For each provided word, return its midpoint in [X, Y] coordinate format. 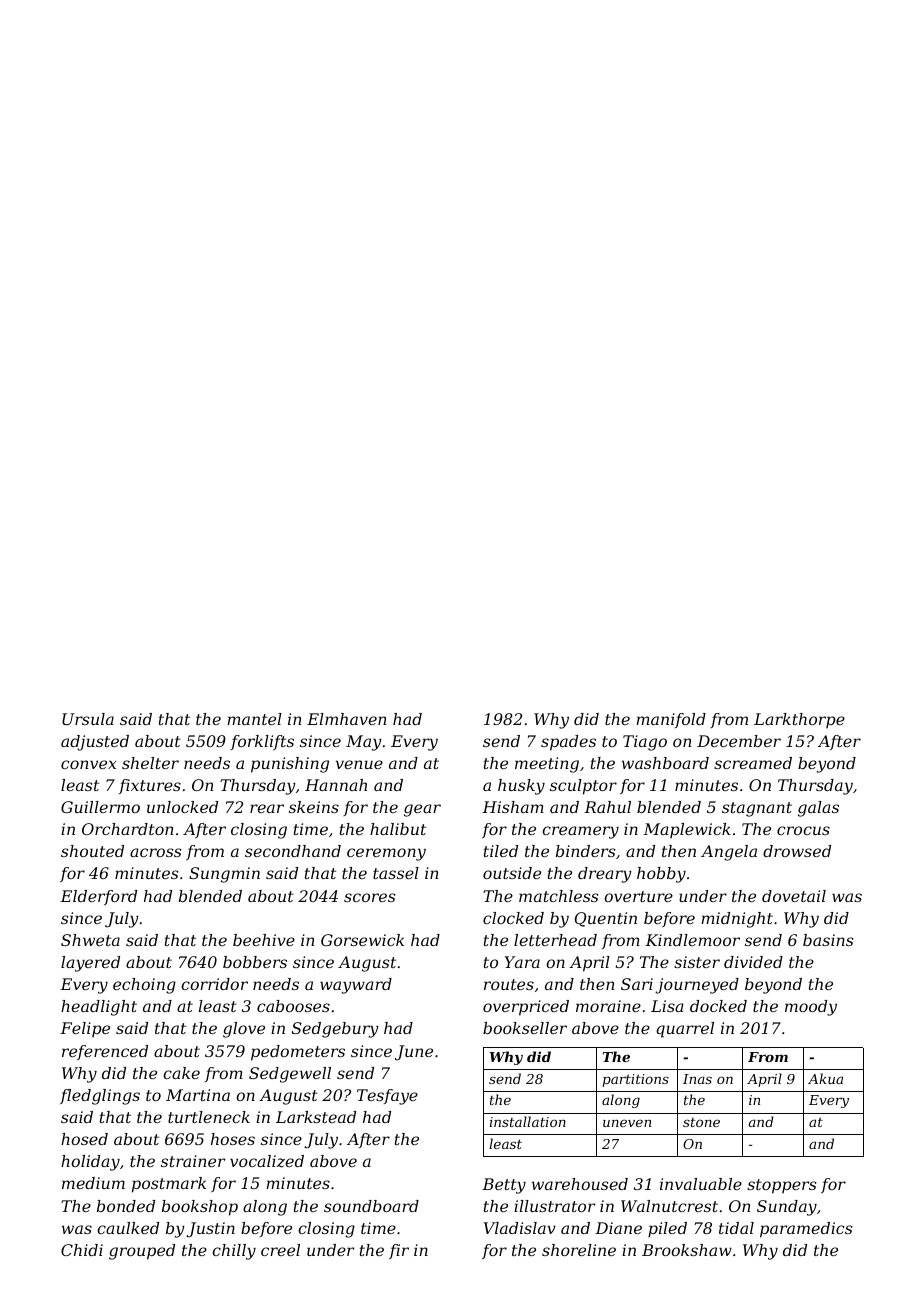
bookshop [200, 1208]
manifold [671, 720]
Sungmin [224, 875]
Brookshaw [687, 1250]
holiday [90, 1163]
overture [638, 896]
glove [244, 1030]
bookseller [525, 1028]
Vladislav [520, 1228]
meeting [547, 765]
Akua [825, 1078]
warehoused [580, 1184]
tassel [396, 873]
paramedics [806, 1230]
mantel [254, 719]
